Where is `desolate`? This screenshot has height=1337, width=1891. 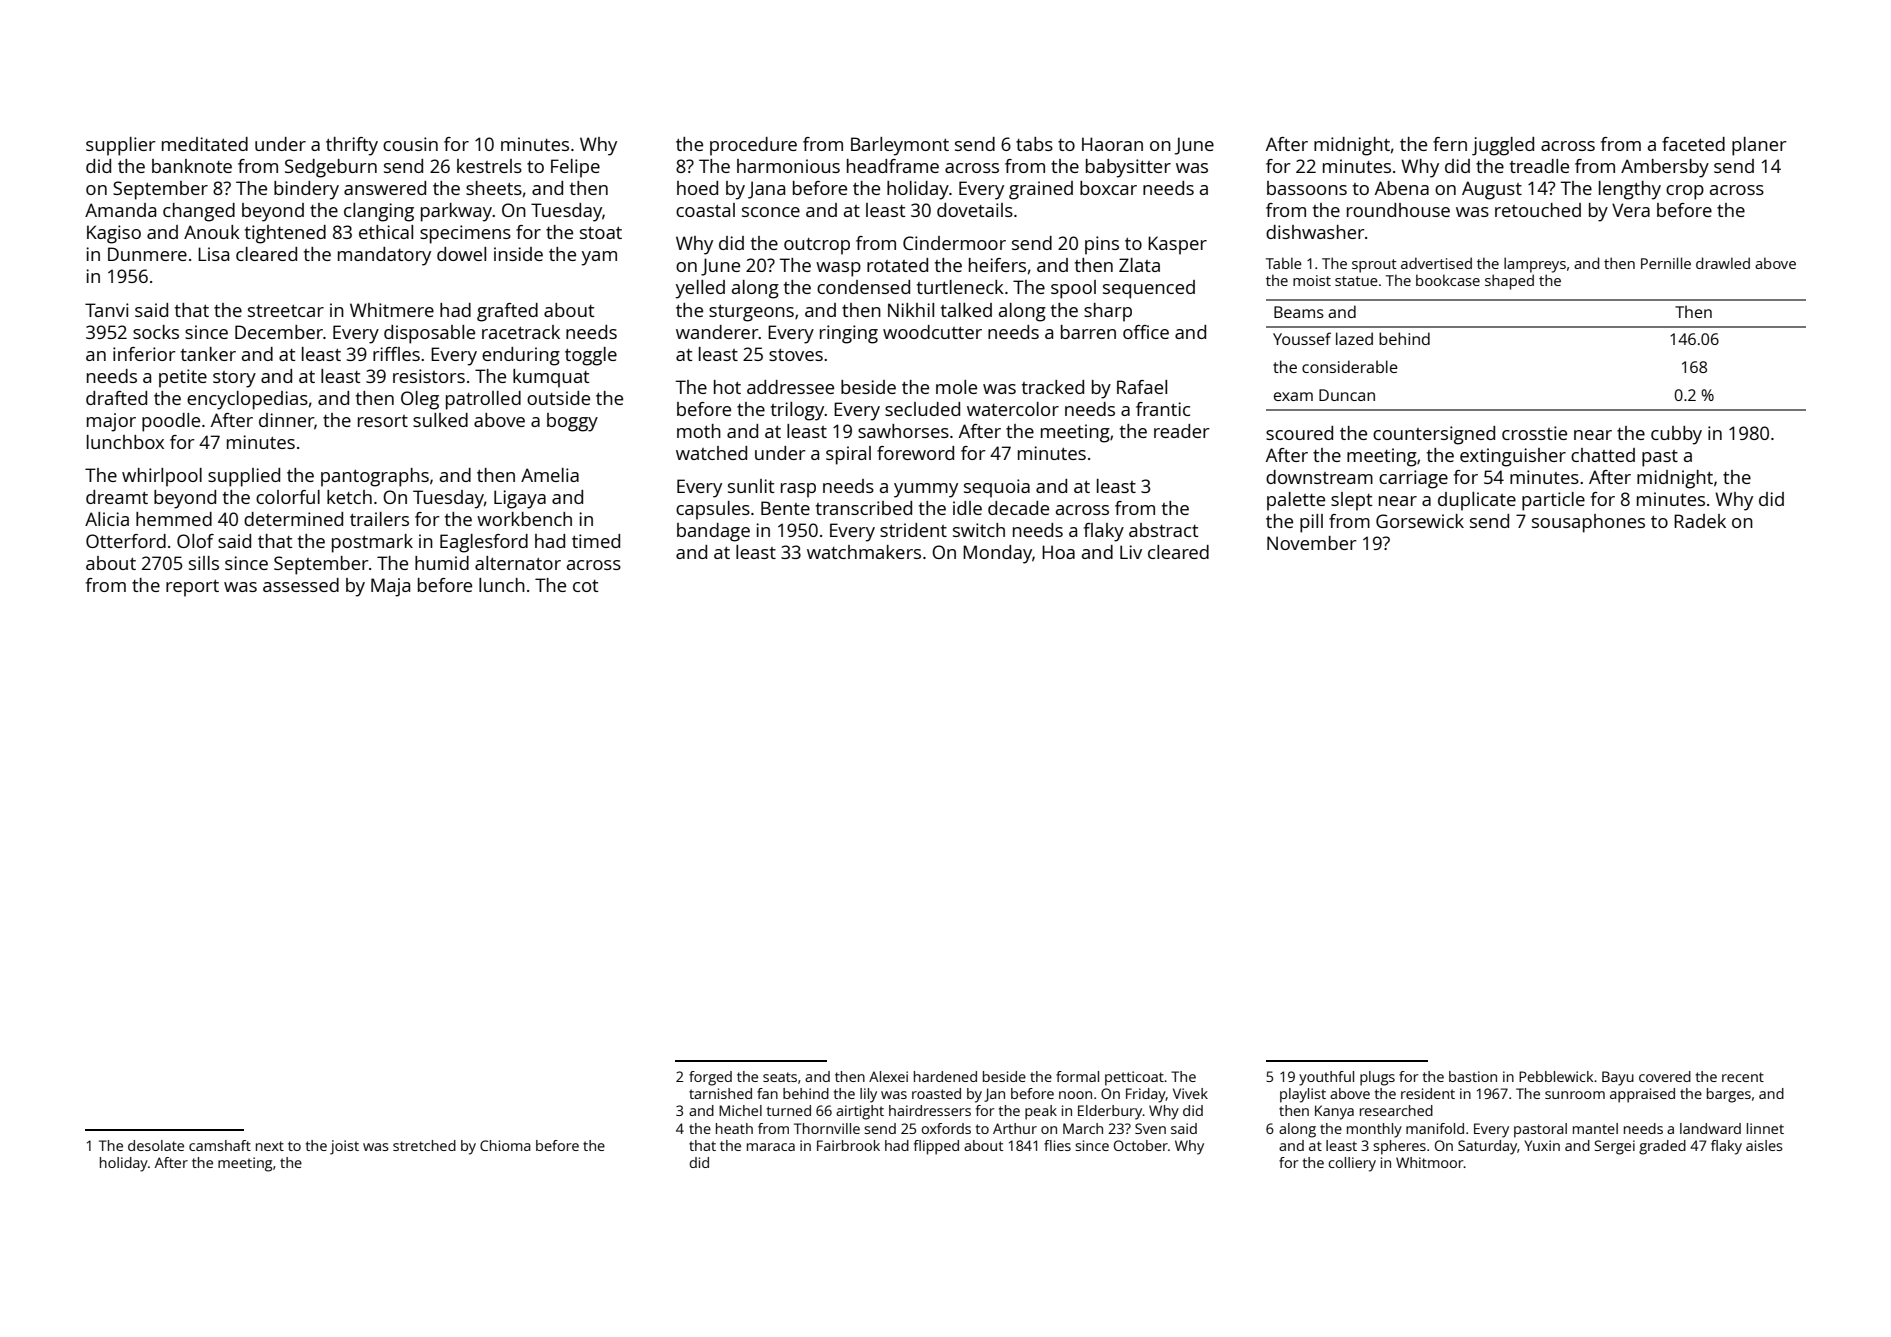 desolate is located at coordinates (156, 1145).
